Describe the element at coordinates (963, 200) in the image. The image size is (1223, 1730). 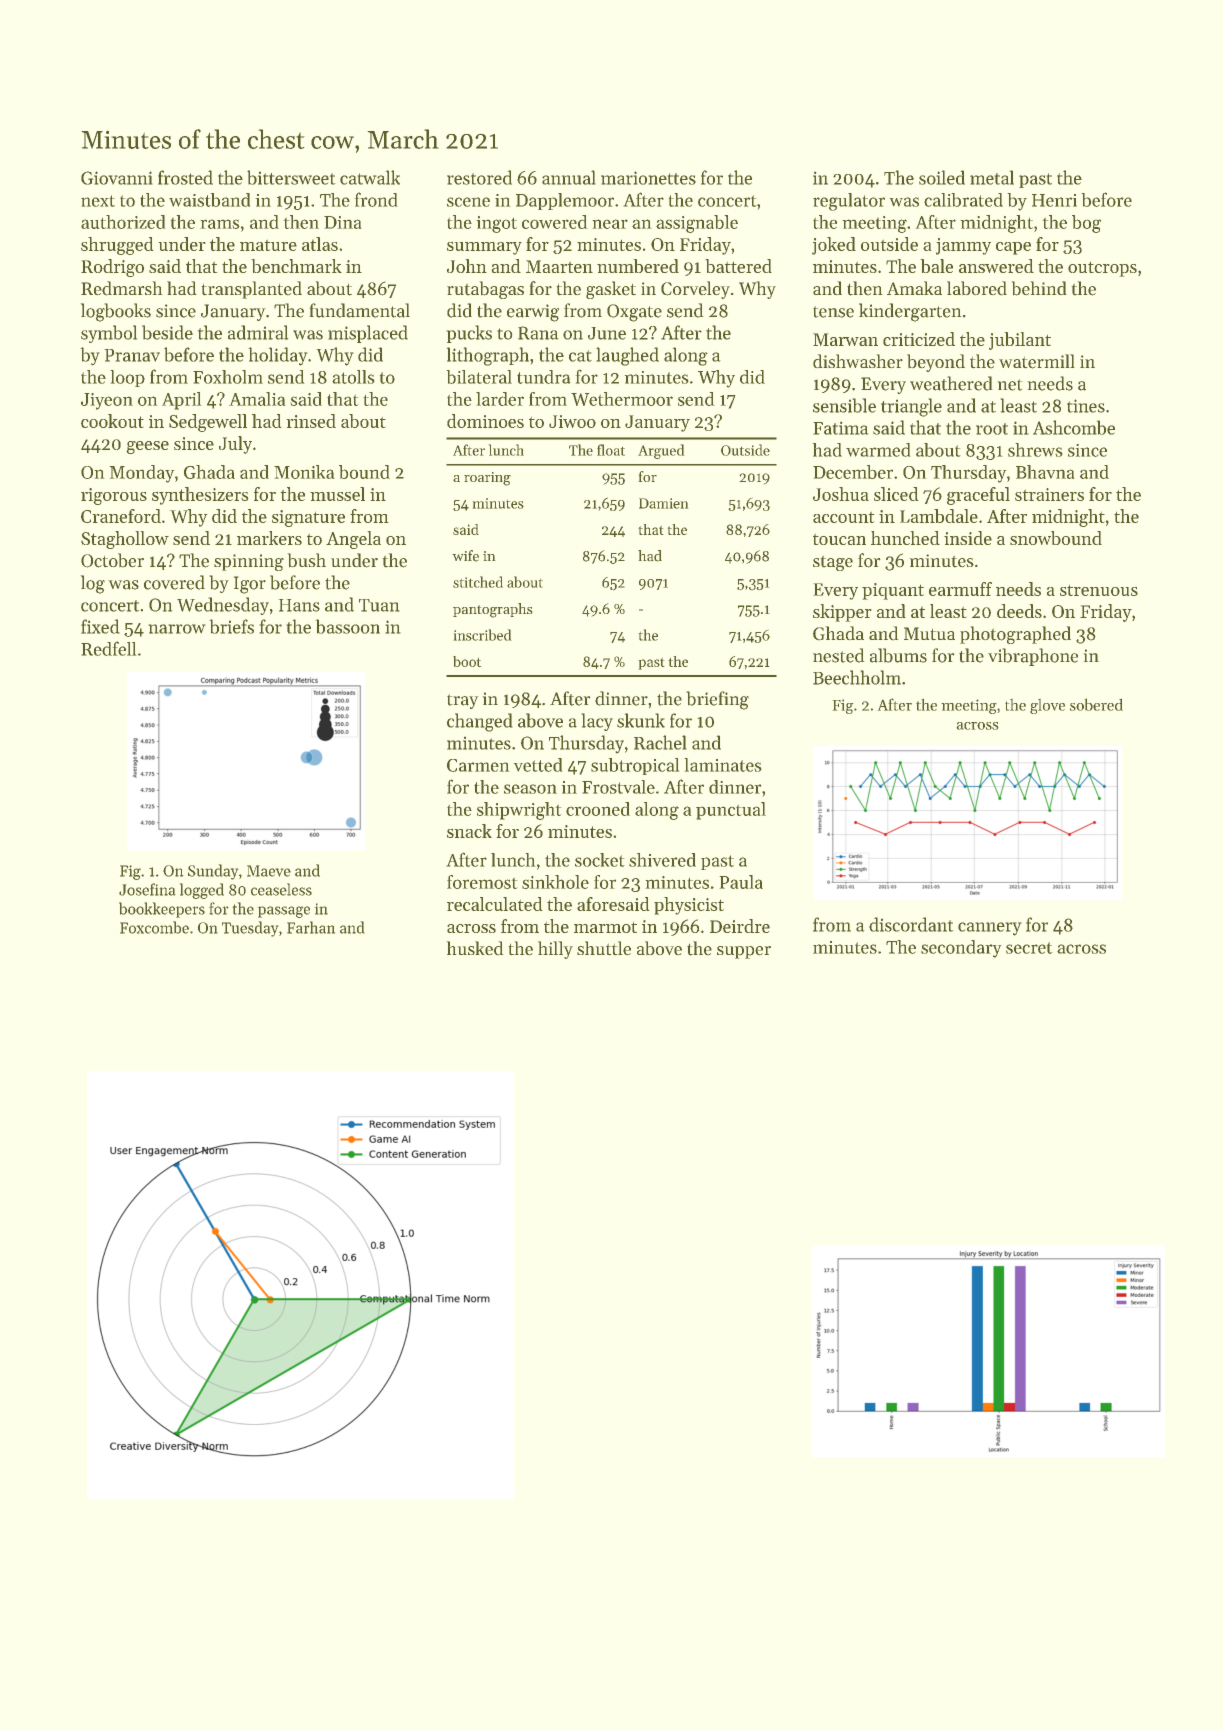
I see `calibrated` at that location.
